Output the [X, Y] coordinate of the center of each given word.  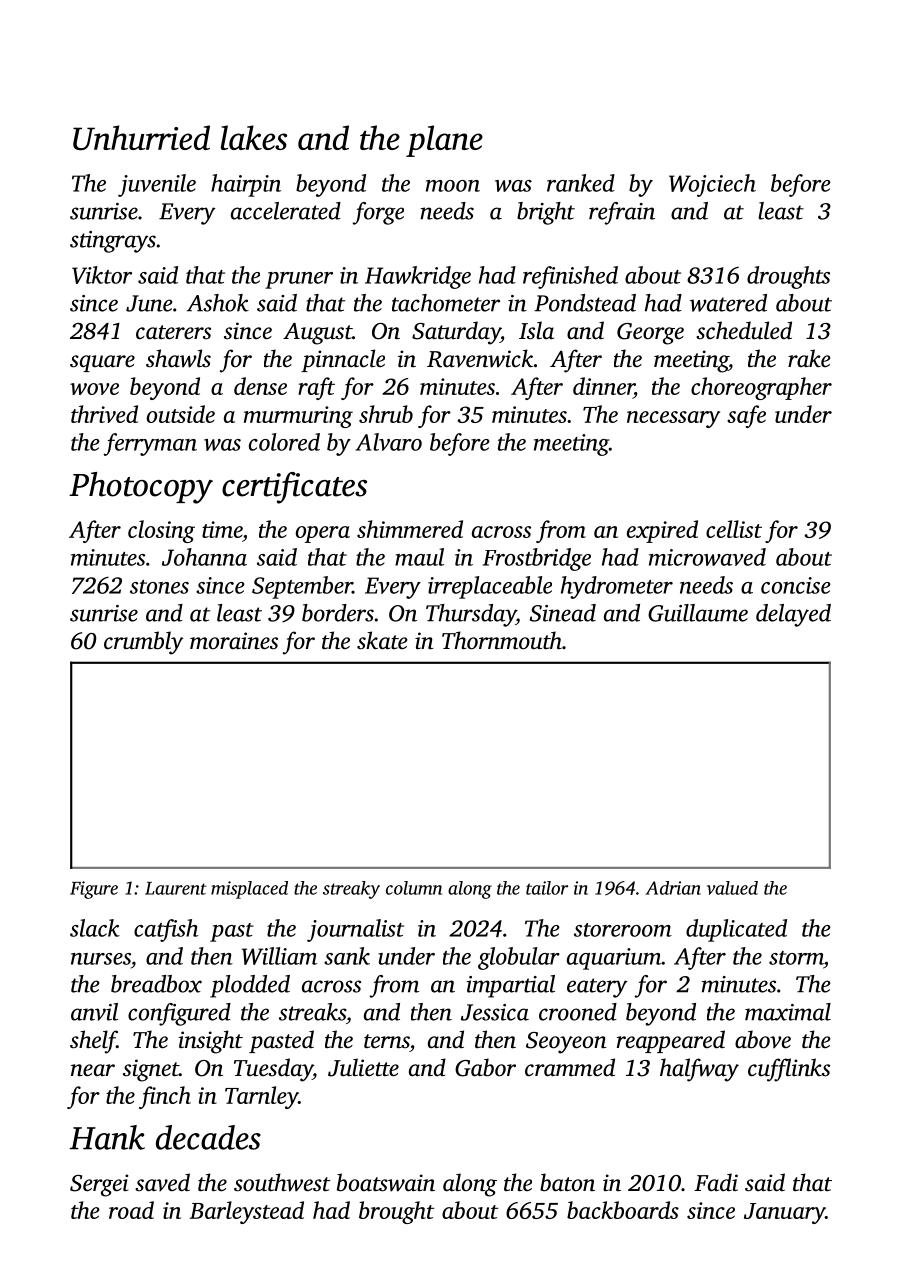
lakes [254, 137]
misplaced [249, 890]
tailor [547, 888]
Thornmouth [502, 640]
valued [732, 888]
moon [453, 186]
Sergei [99, 1185]
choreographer [761, 388]
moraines [234, 641]
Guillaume [698, 613]
